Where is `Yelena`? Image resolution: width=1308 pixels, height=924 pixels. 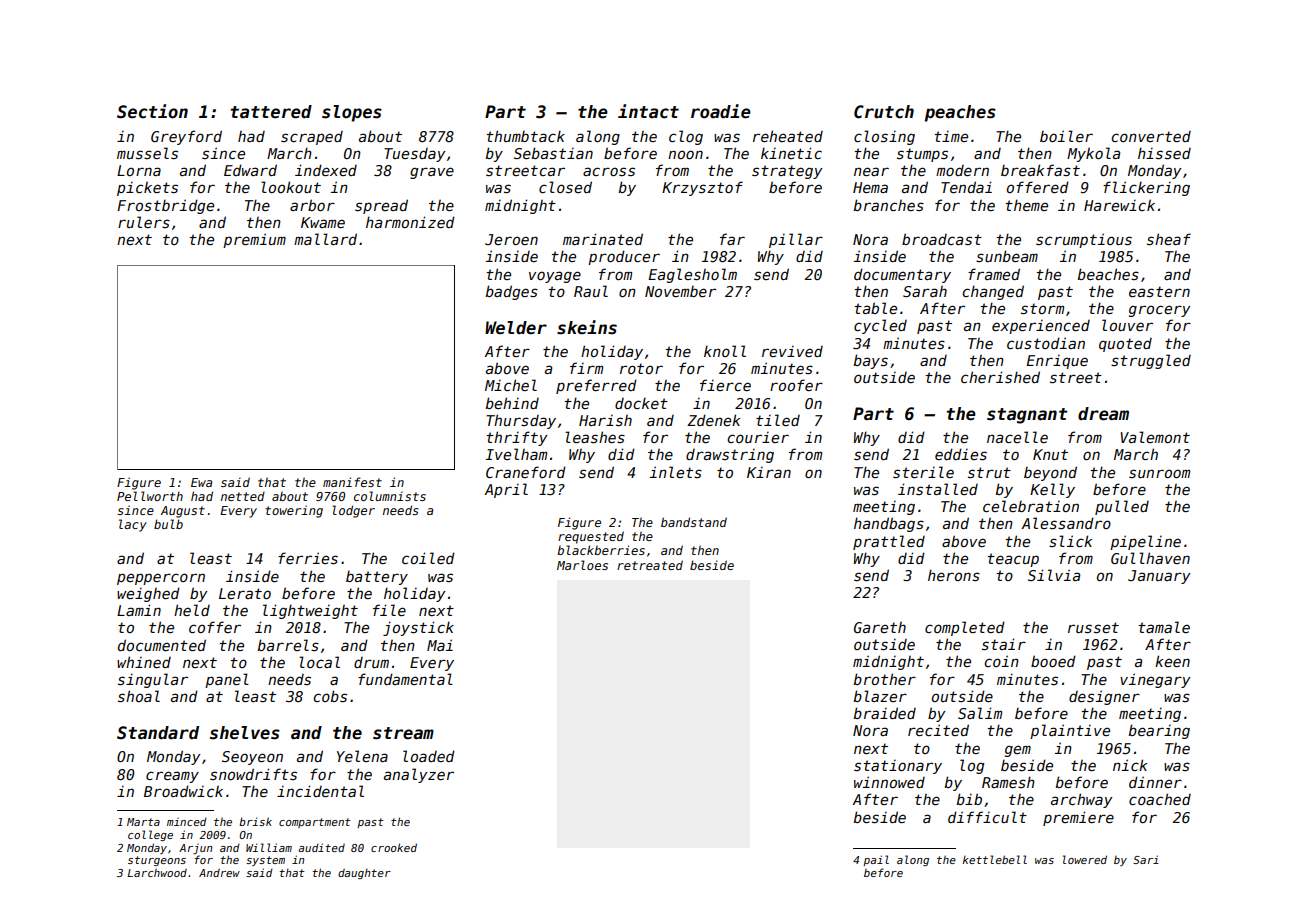
Yelena is located at coordinates (362, 756).
